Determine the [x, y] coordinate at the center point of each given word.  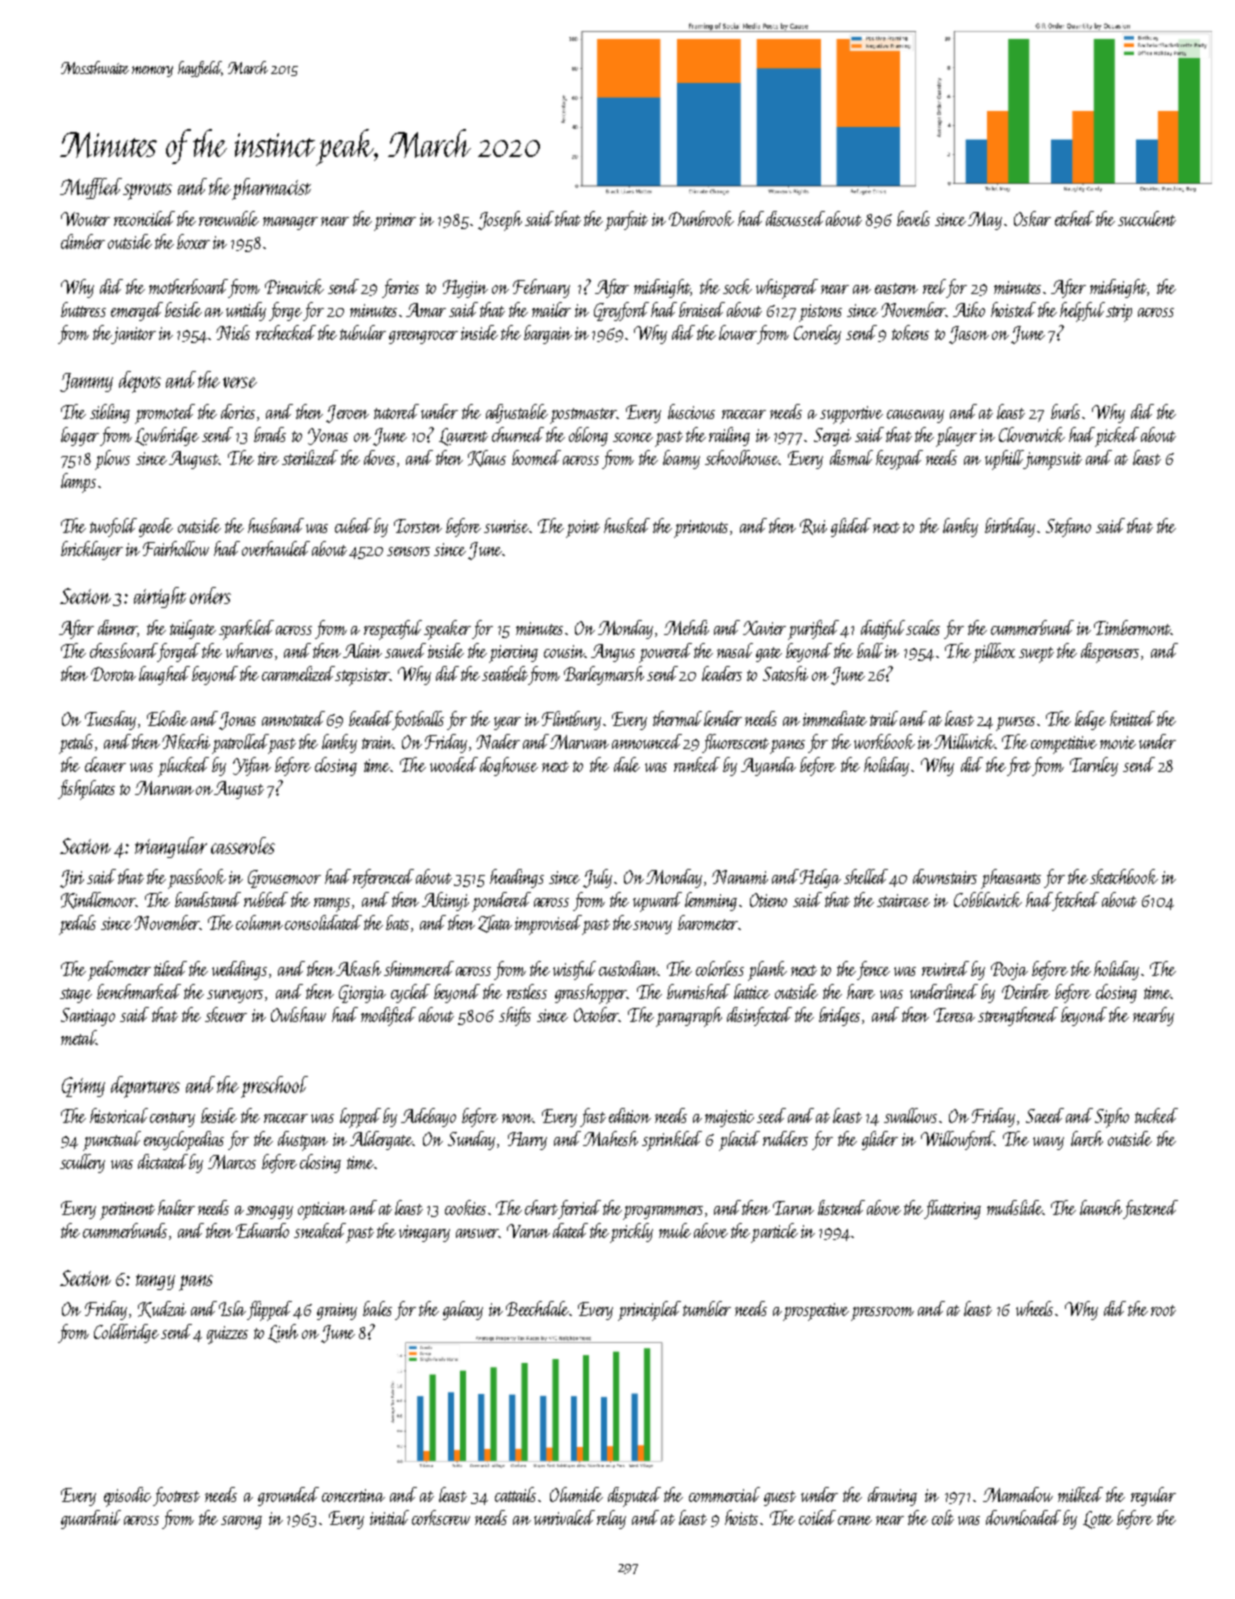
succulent [1147, 218]
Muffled [91, 188]
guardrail [91, 1519]
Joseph [500, 221]
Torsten [418, 526]
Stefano [1068, 527]
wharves [249, 650]
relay [611, 1519]
